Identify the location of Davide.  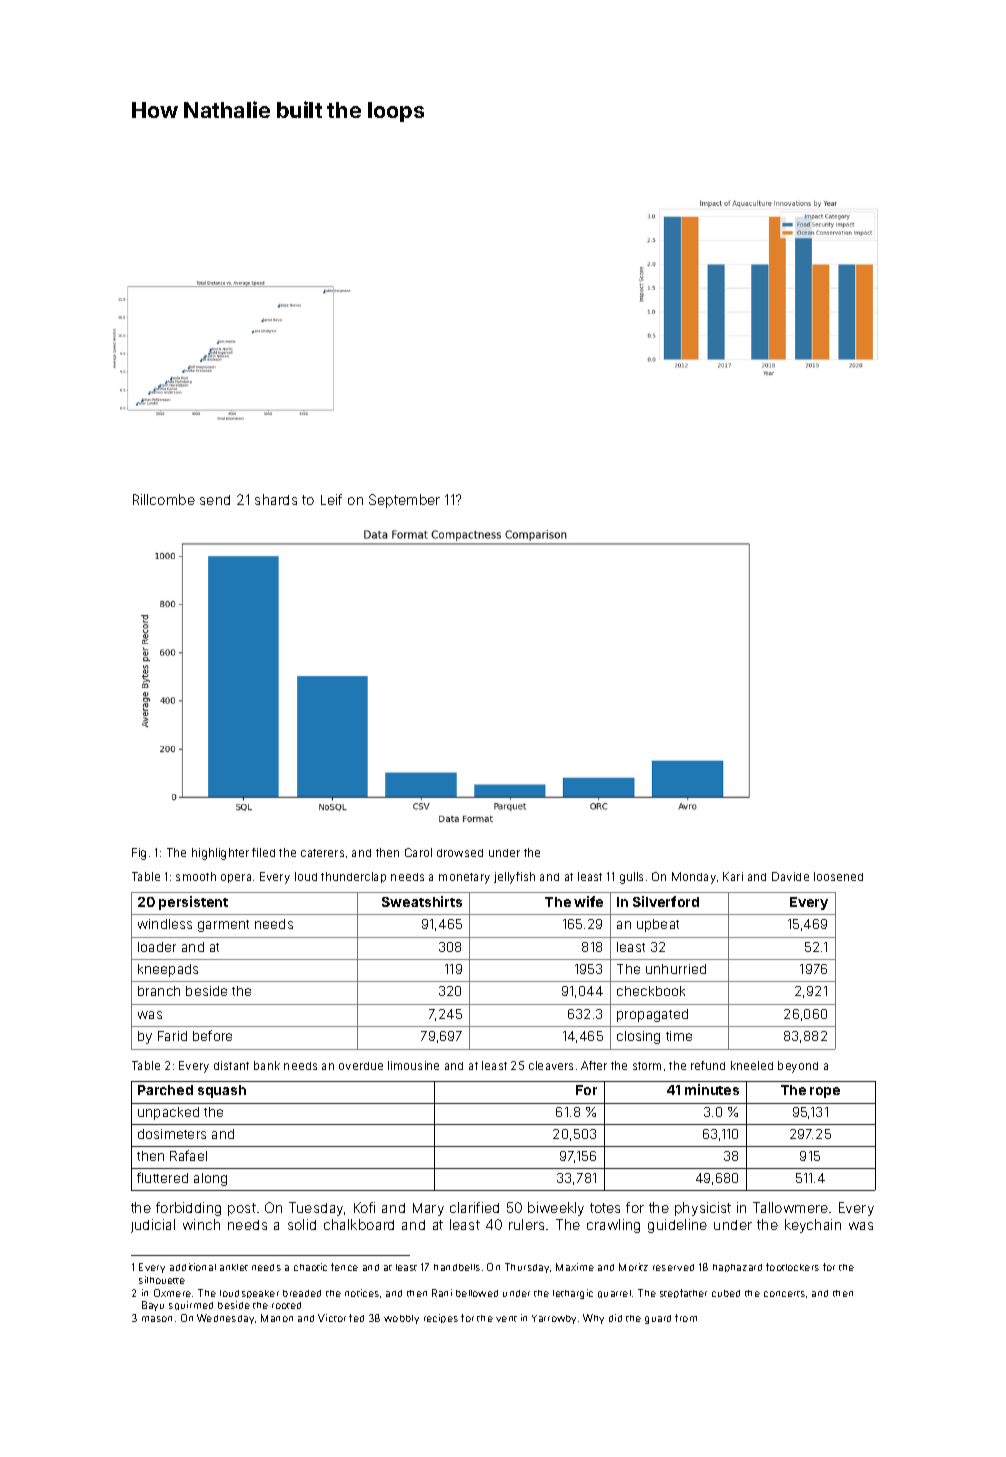
(790, 876).
